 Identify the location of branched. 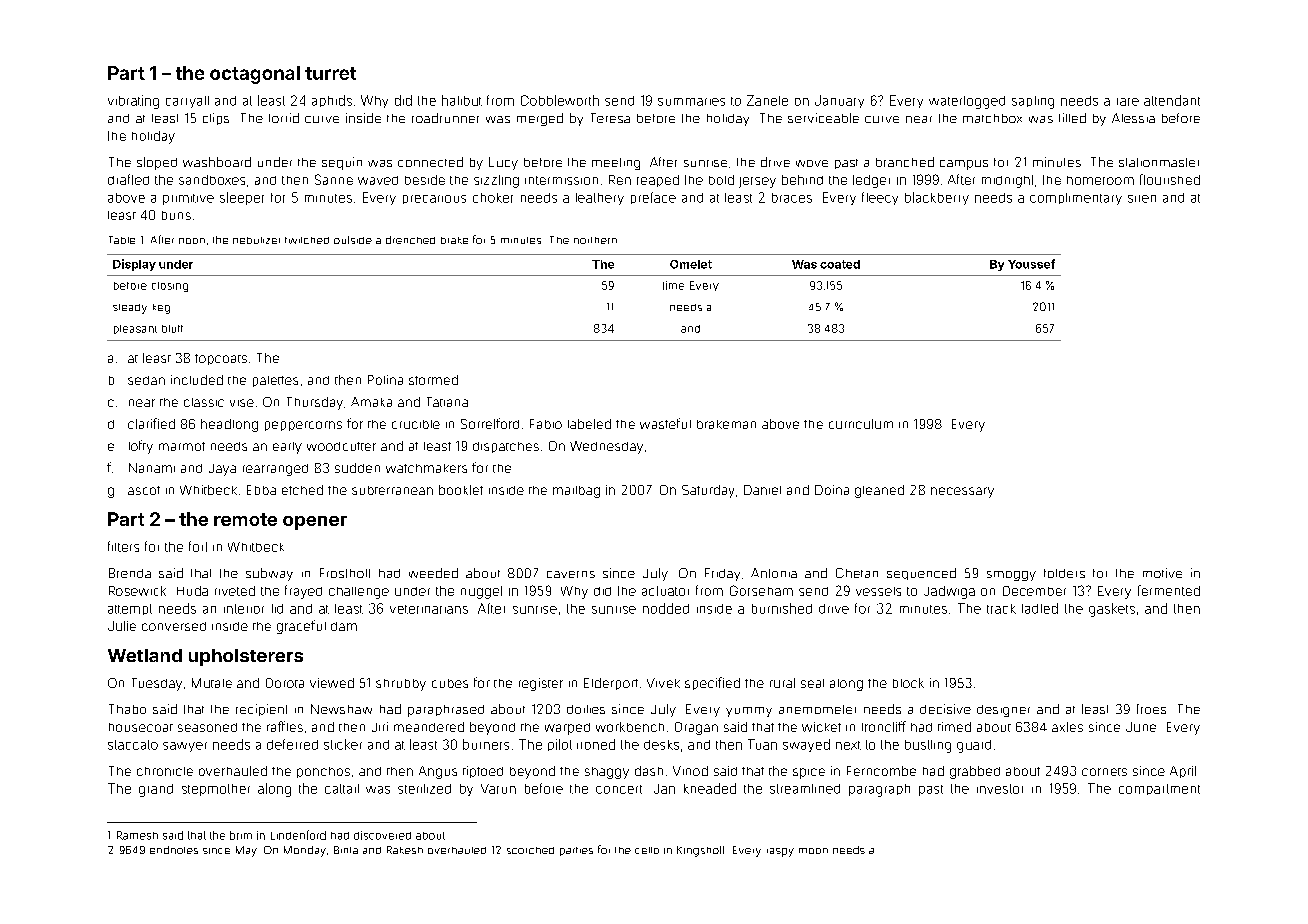
(905, 162).
